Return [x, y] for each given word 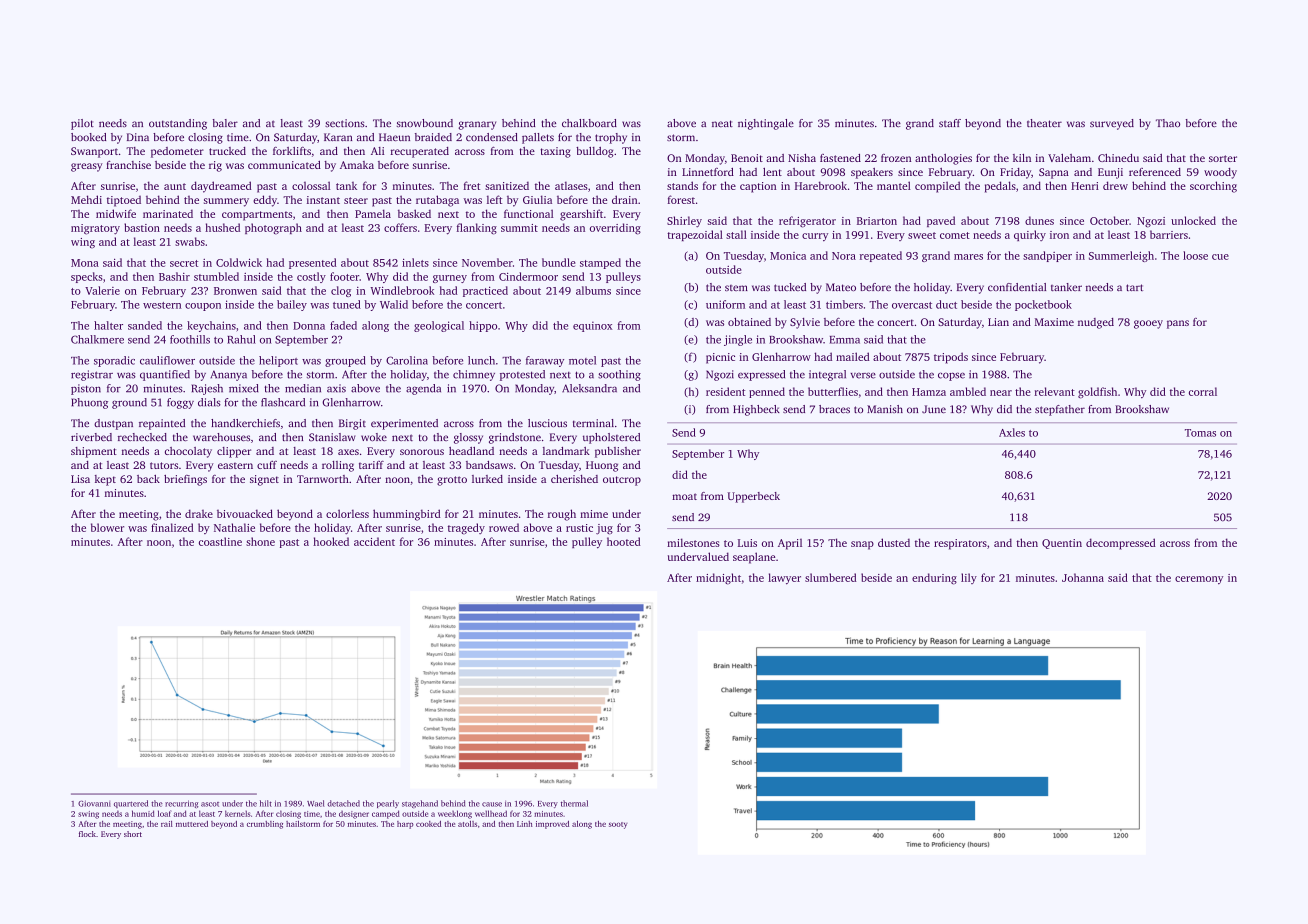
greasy [87, 167]
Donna [309, 326]
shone [260, 541]
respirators [960, 544]
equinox [592, 326]
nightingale [766, 124]
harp [405, 825]
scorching [1213, 187]
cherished [574, 479]
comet [955, 235]
